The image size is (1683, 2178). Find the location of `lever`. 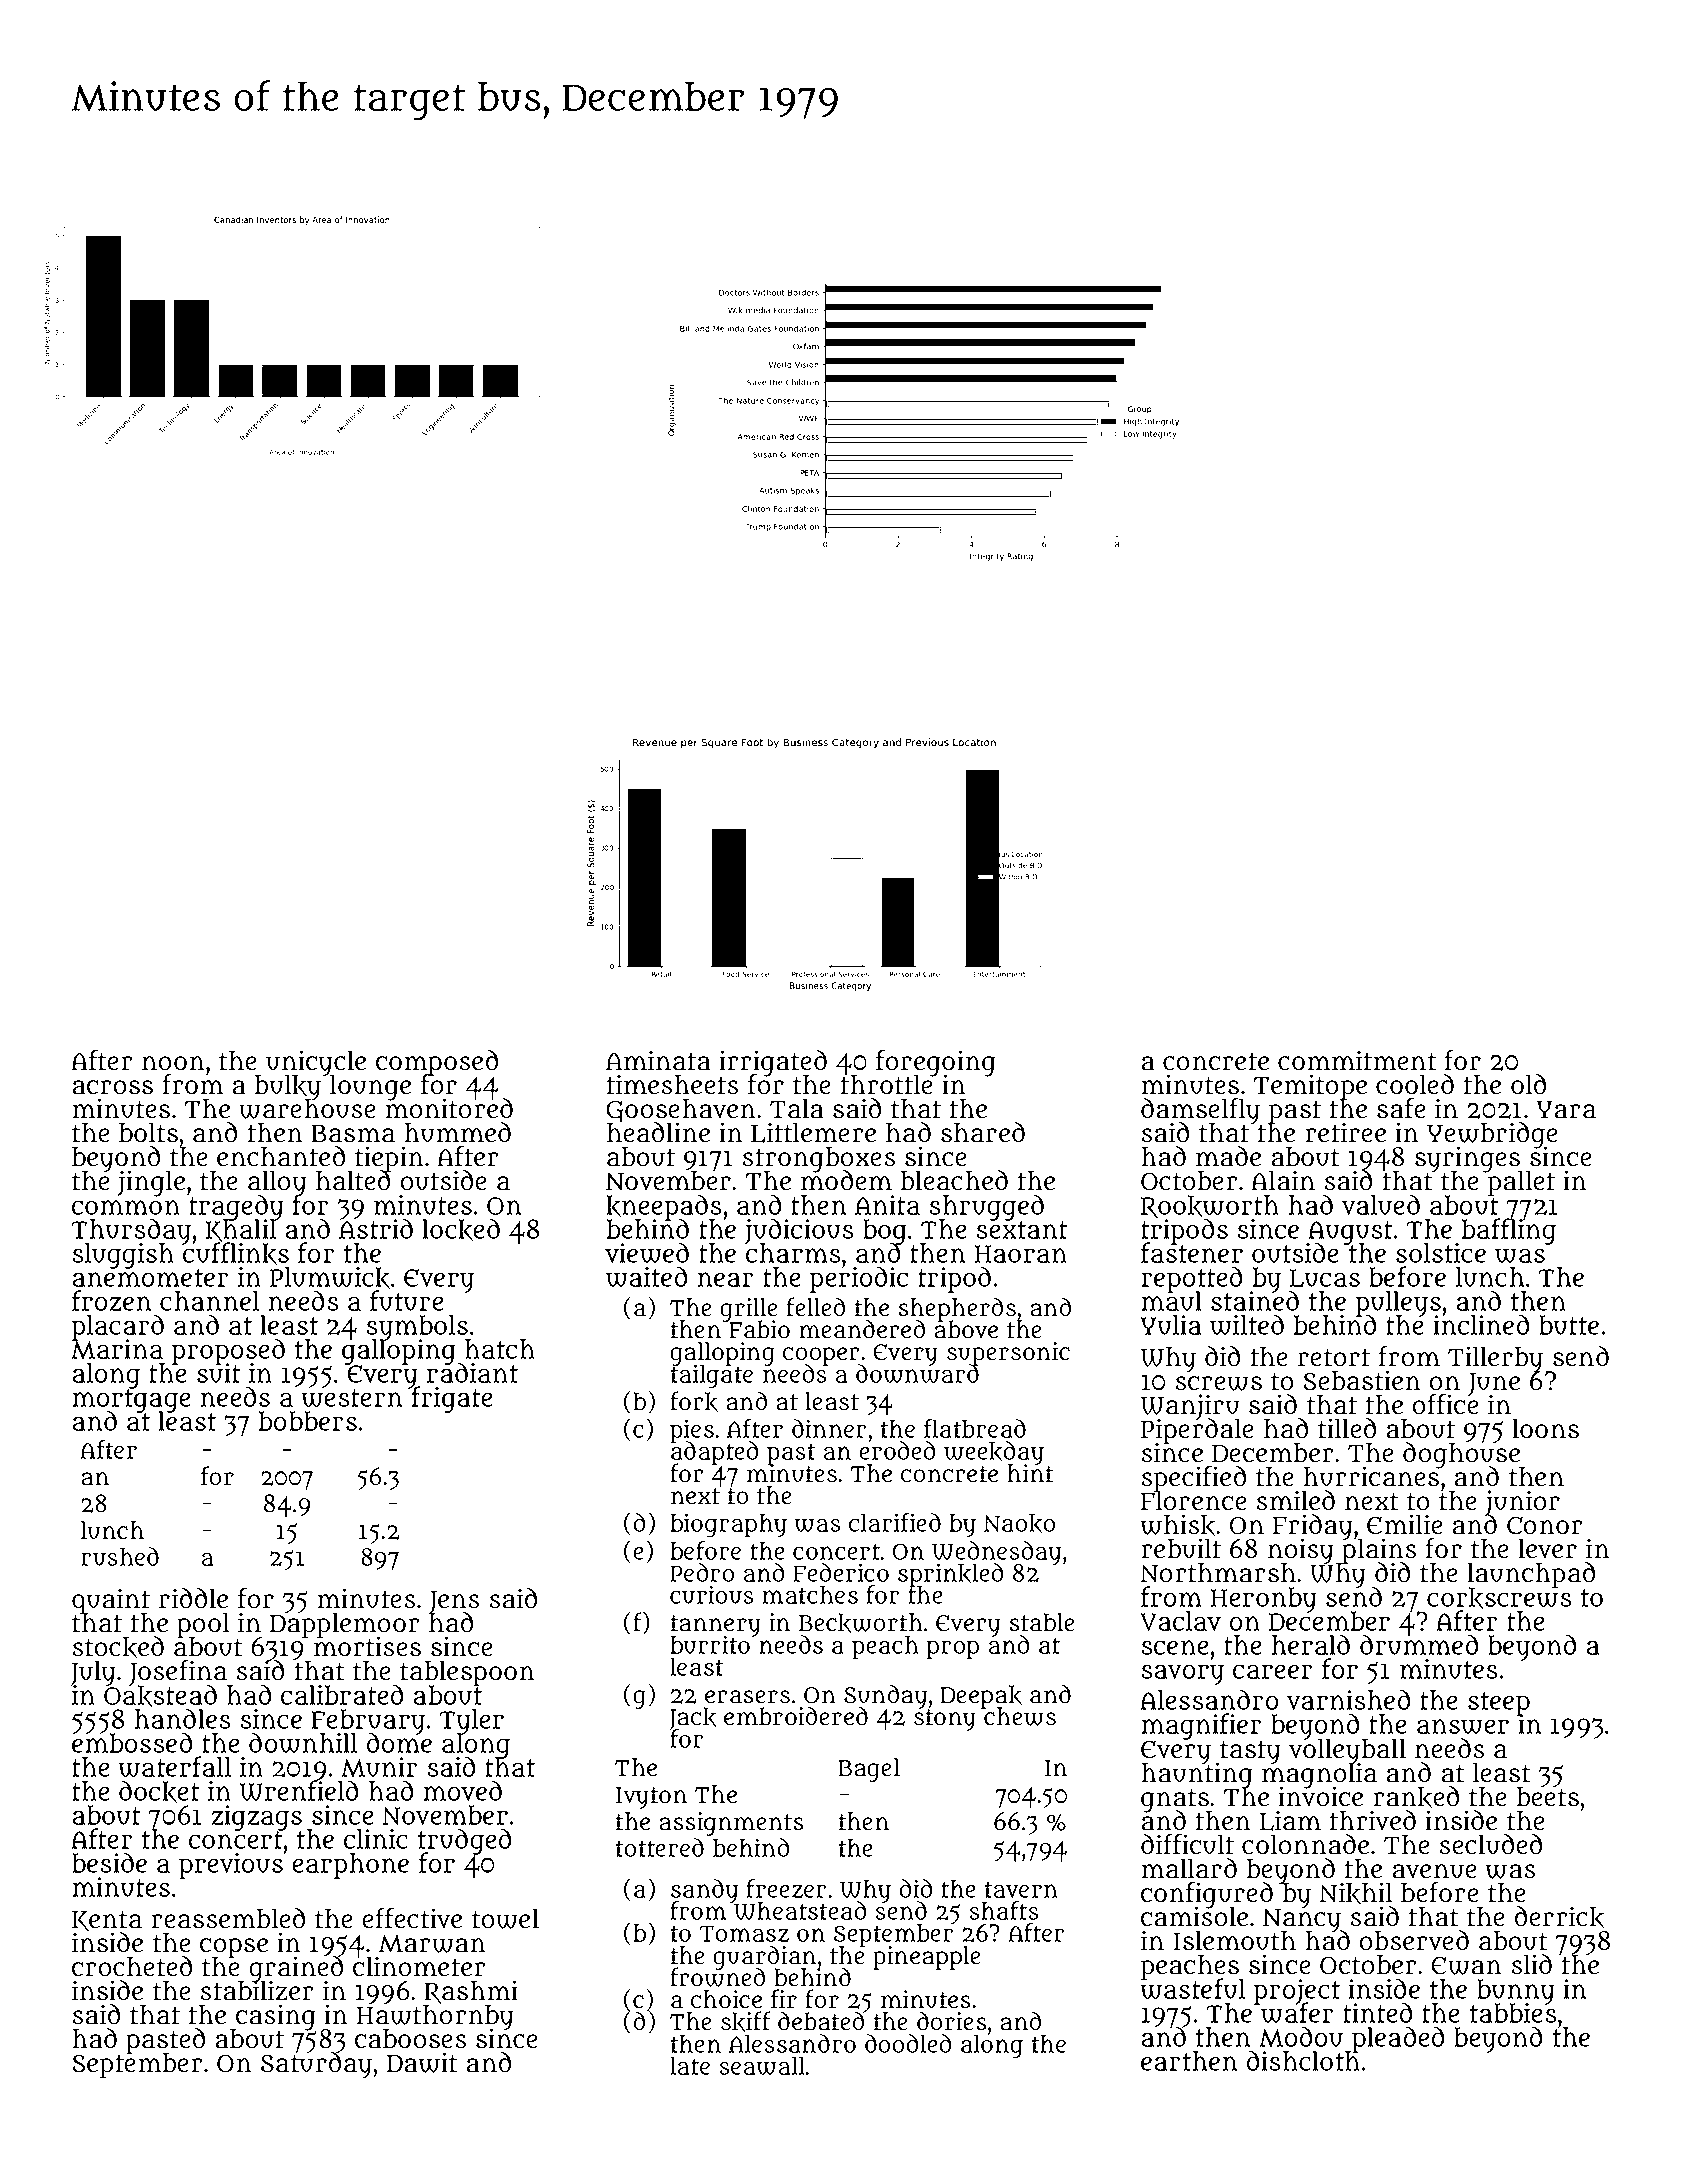

lever is located at coordinates (1547, 1549).
